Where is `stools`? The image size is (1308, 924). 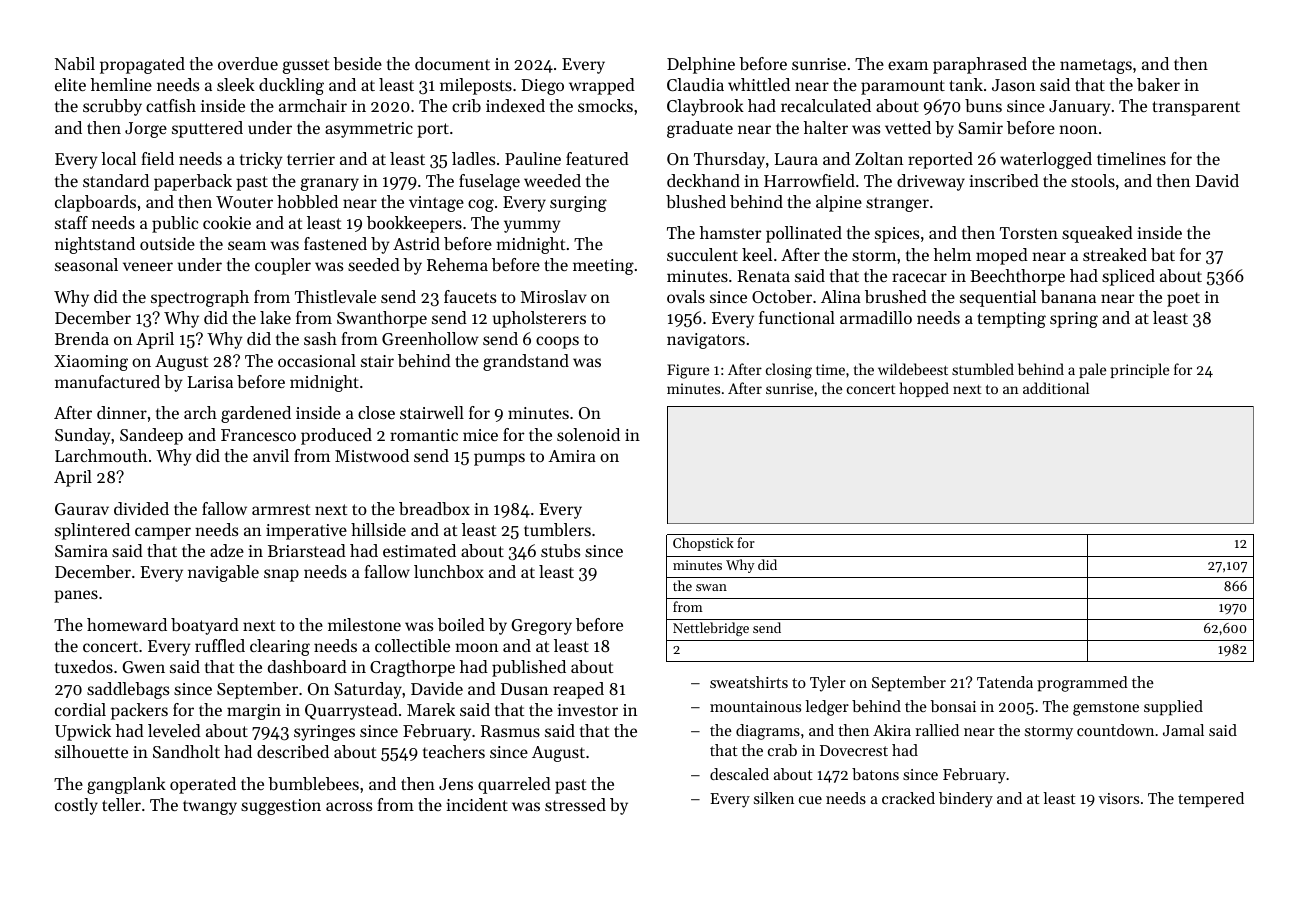
stools is located at coordinates (1093, 180).
